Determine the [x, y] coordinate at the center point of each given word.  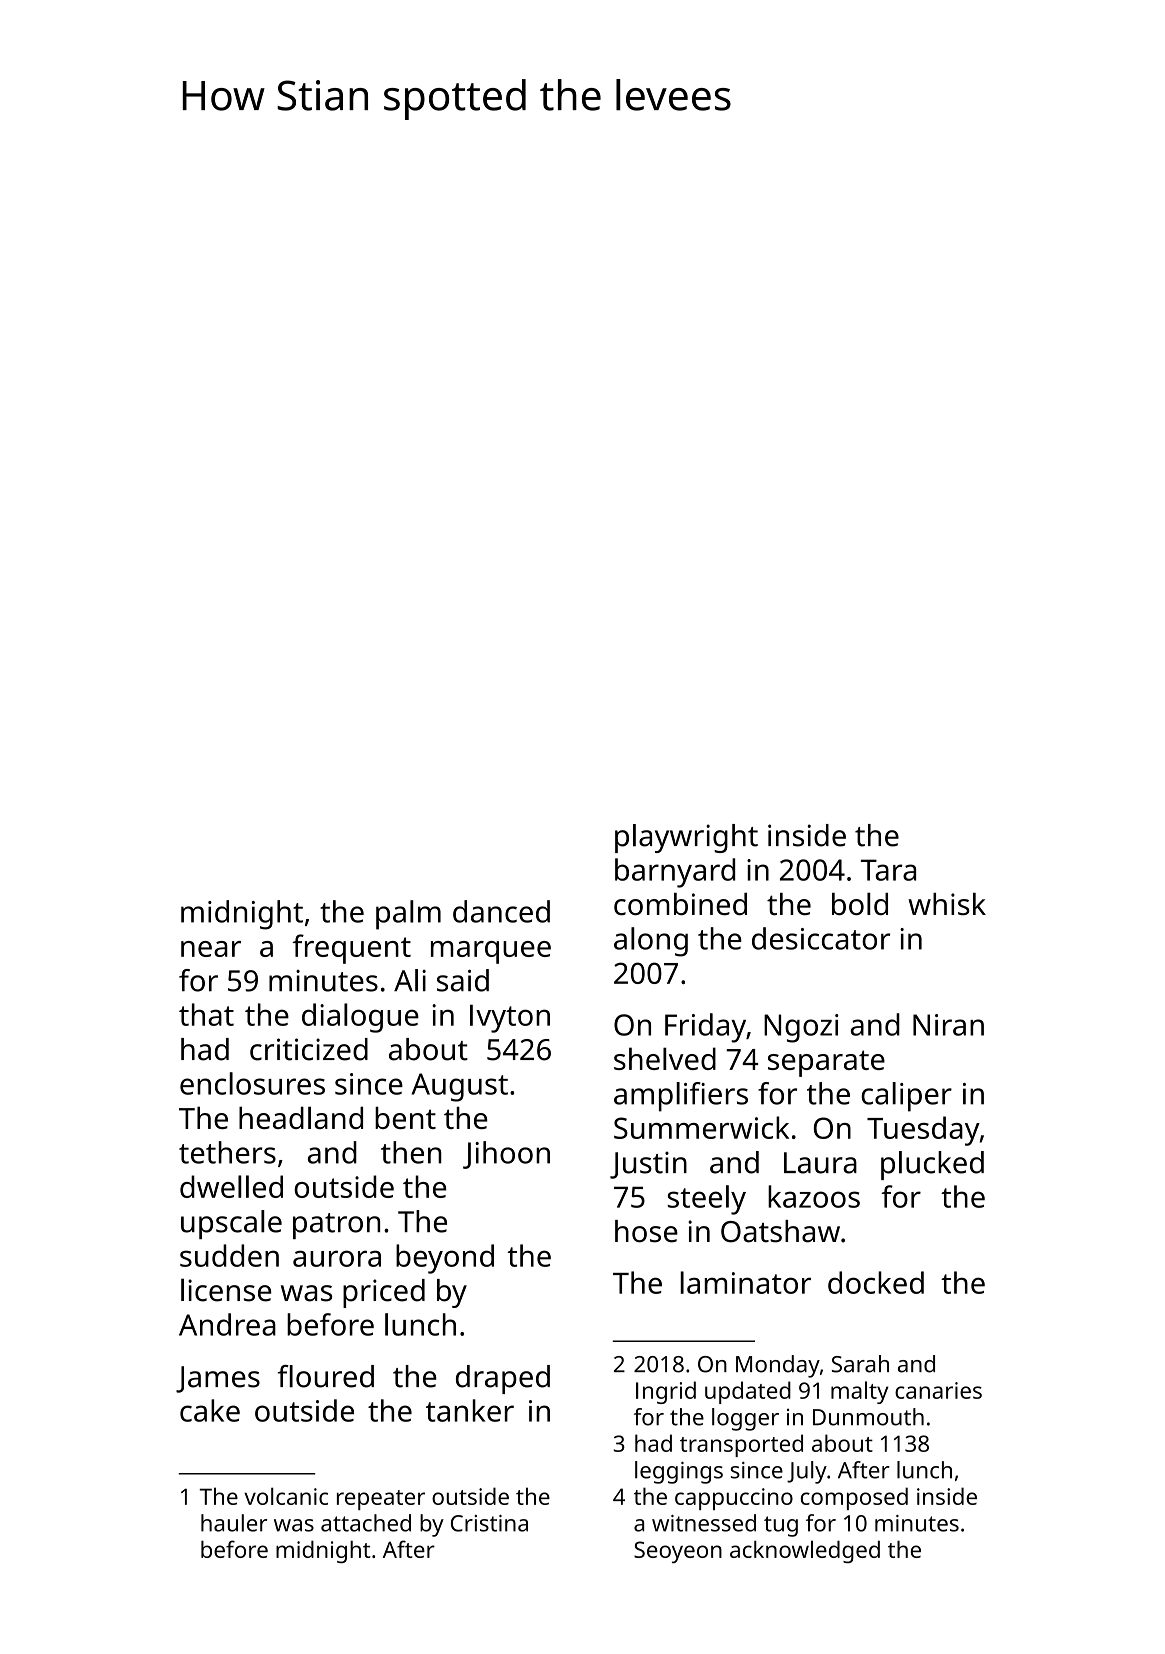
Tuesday [923, 1131]
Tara [888, 870]
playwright [686, 838]
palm [408, 915]
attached [366, 1523]
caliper [906, 1097]
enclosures [252, 1083]
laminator [745, 1282]
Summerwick [701, 1127]
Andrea [227, 1324]
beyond [445, 1259]
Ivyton [510, 1018]
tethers [227, 1152]
